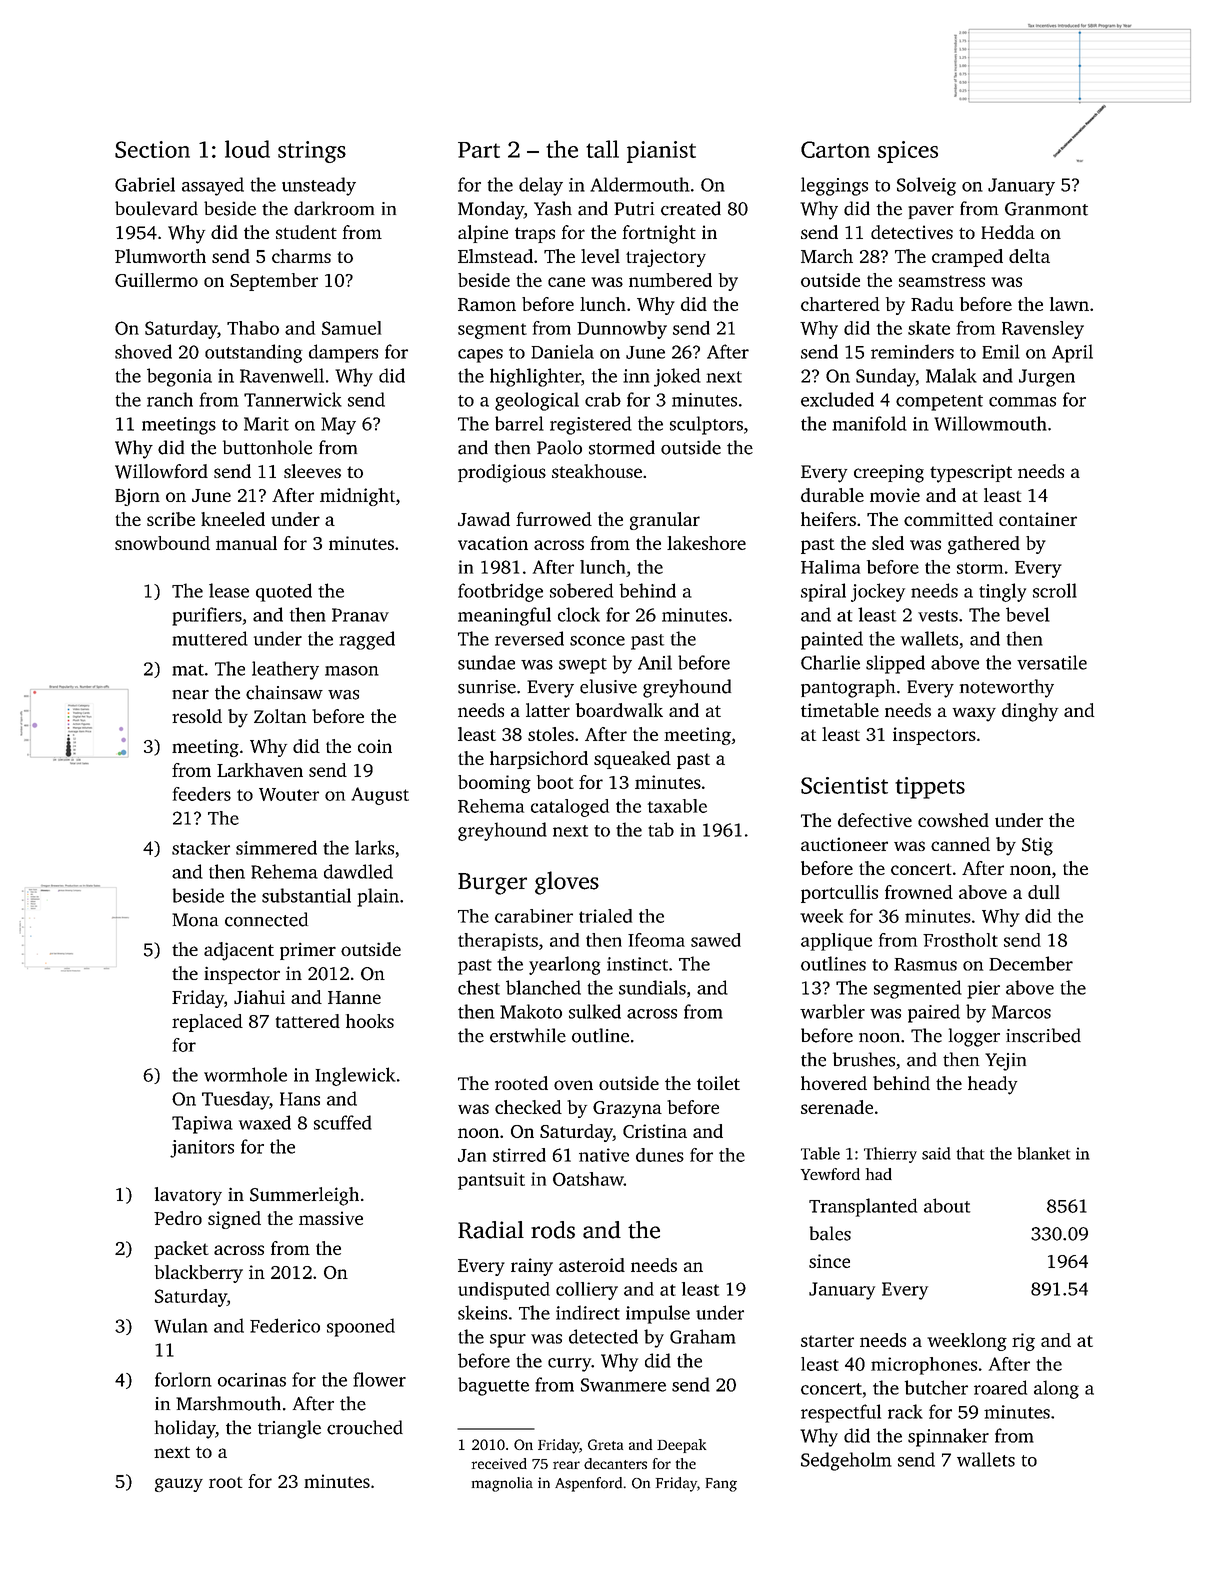  I want to click on container, so click(1038, 519).
